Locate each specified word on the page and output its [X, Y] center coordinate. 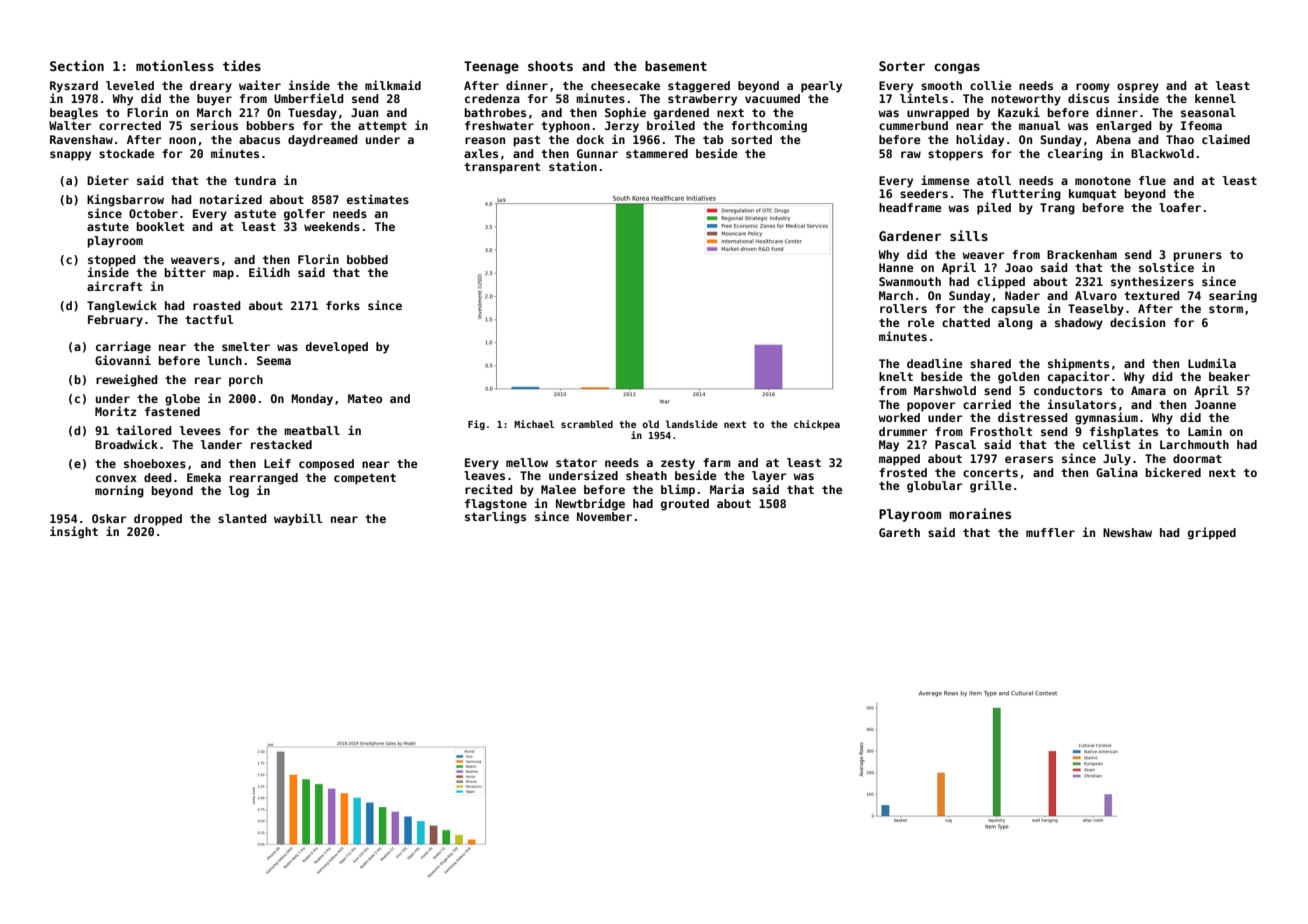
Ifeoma [1201, 125]
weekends [332, 226]
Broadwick [126, 444]
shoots [550, 66]
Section [77, 65]
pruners [1198, 257]
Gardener [910, 236]
